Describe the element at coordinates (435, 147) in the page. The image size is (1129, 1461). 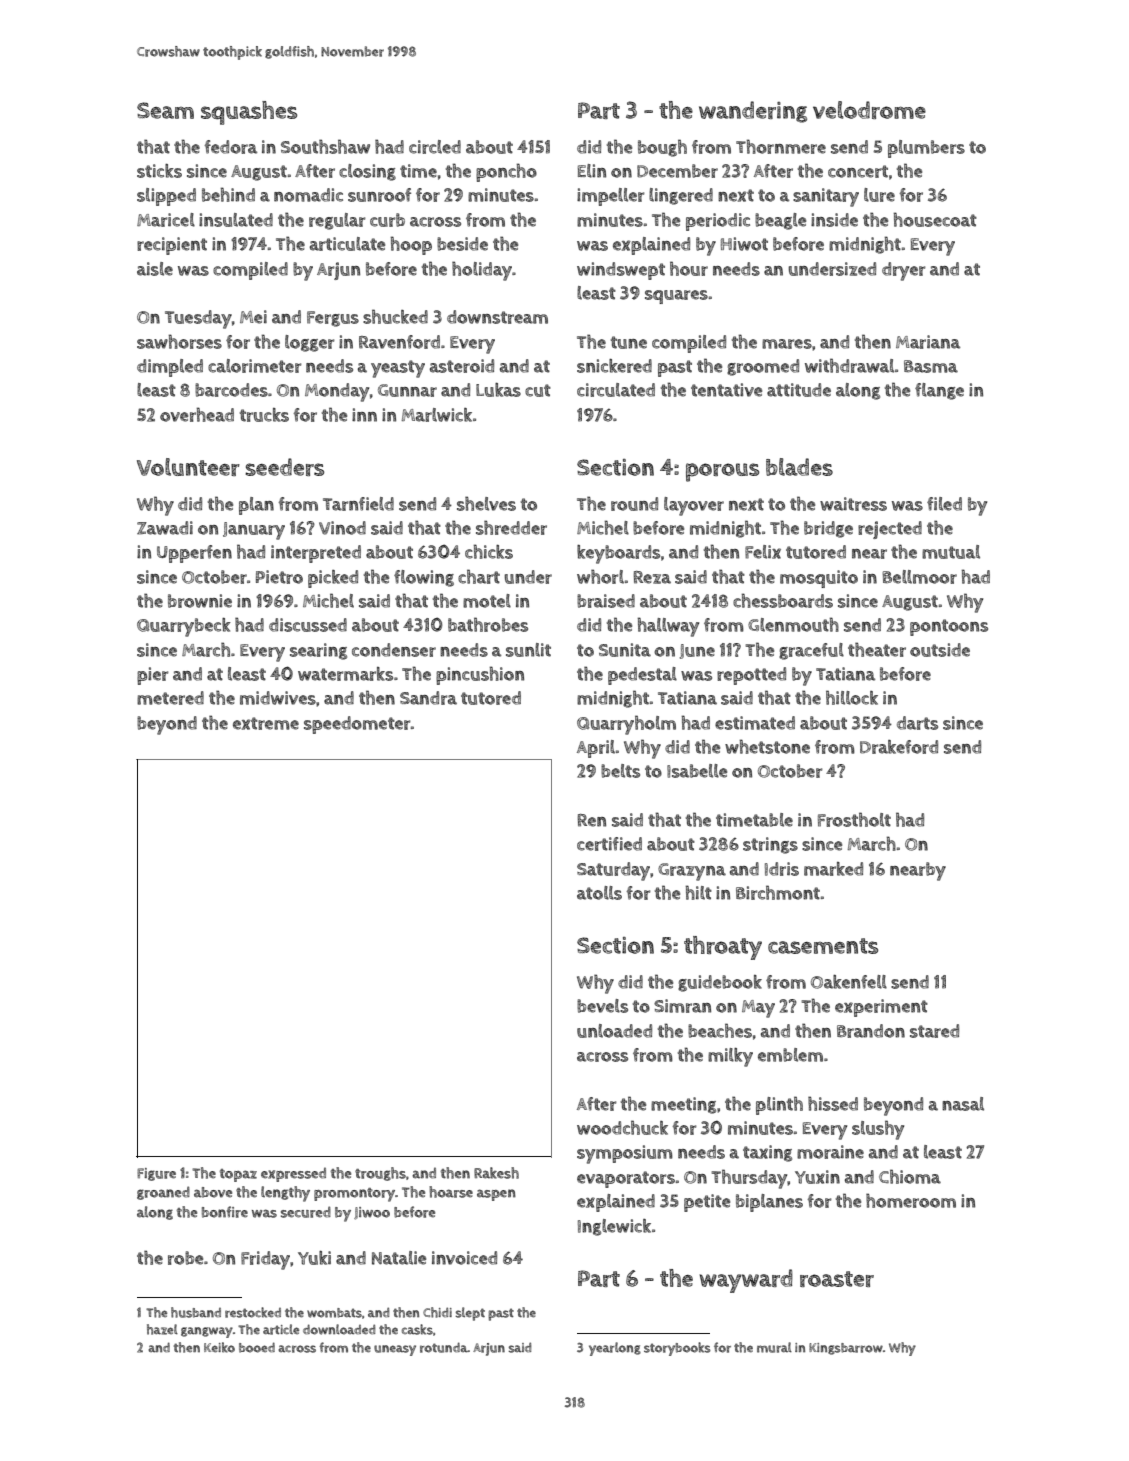
I see `circled` at that location.
